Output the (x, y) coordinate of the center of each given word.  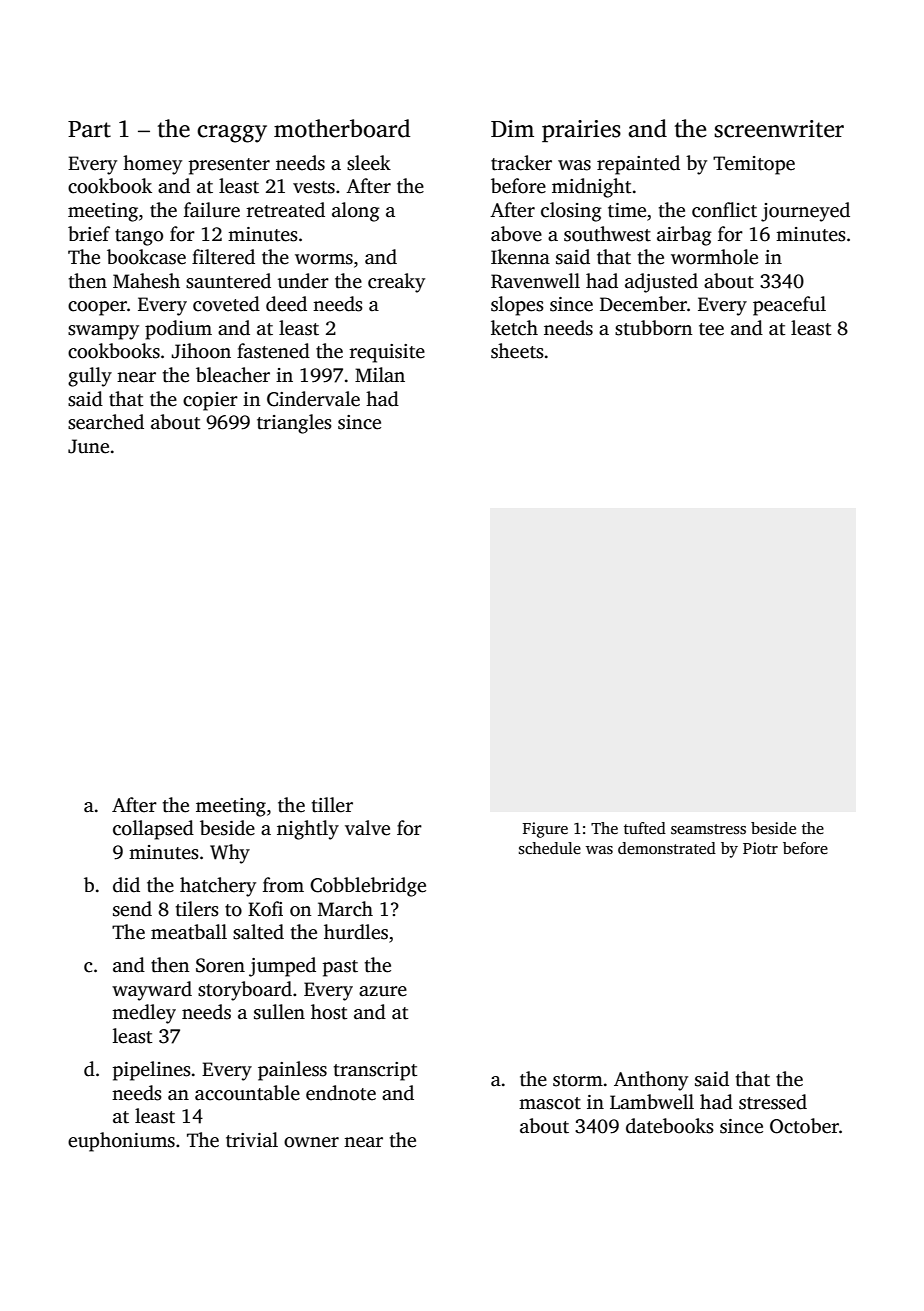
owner (311, 1142)
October (804, 1126)
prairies (581, 131)
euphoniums (121, 1142)
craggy (232, 134)
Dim (512, 128)
